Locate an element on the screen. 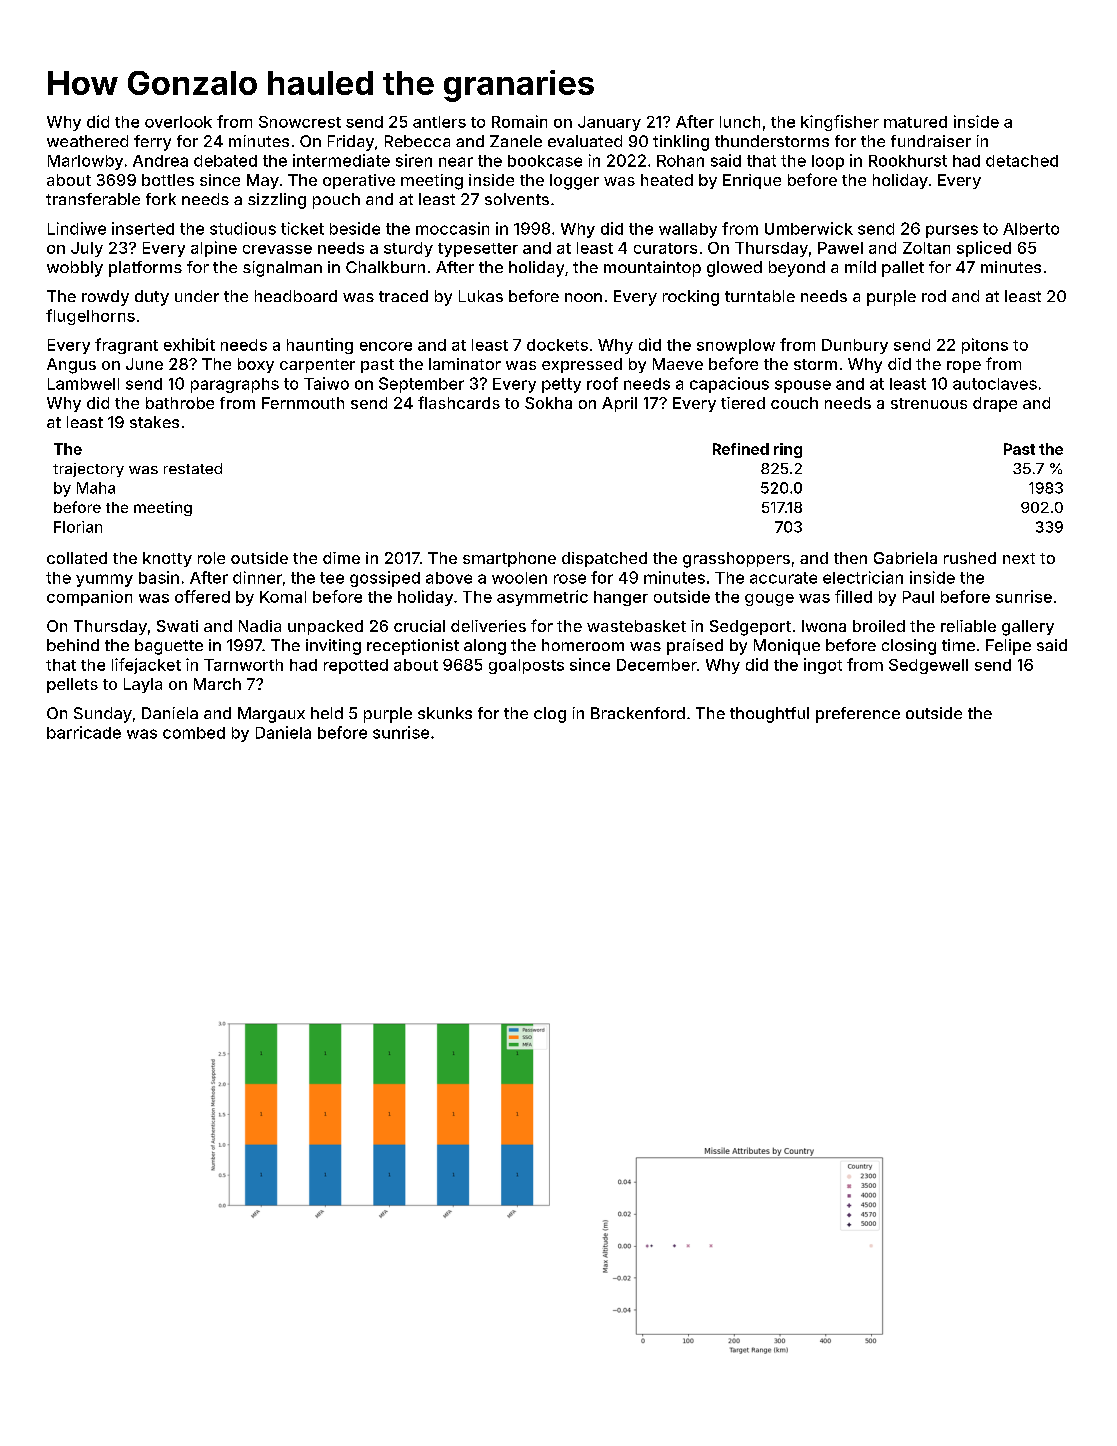 Image resolution: width=1117 pixels, height=1446 pixels. turntable is located at coordinates (760, 296).
